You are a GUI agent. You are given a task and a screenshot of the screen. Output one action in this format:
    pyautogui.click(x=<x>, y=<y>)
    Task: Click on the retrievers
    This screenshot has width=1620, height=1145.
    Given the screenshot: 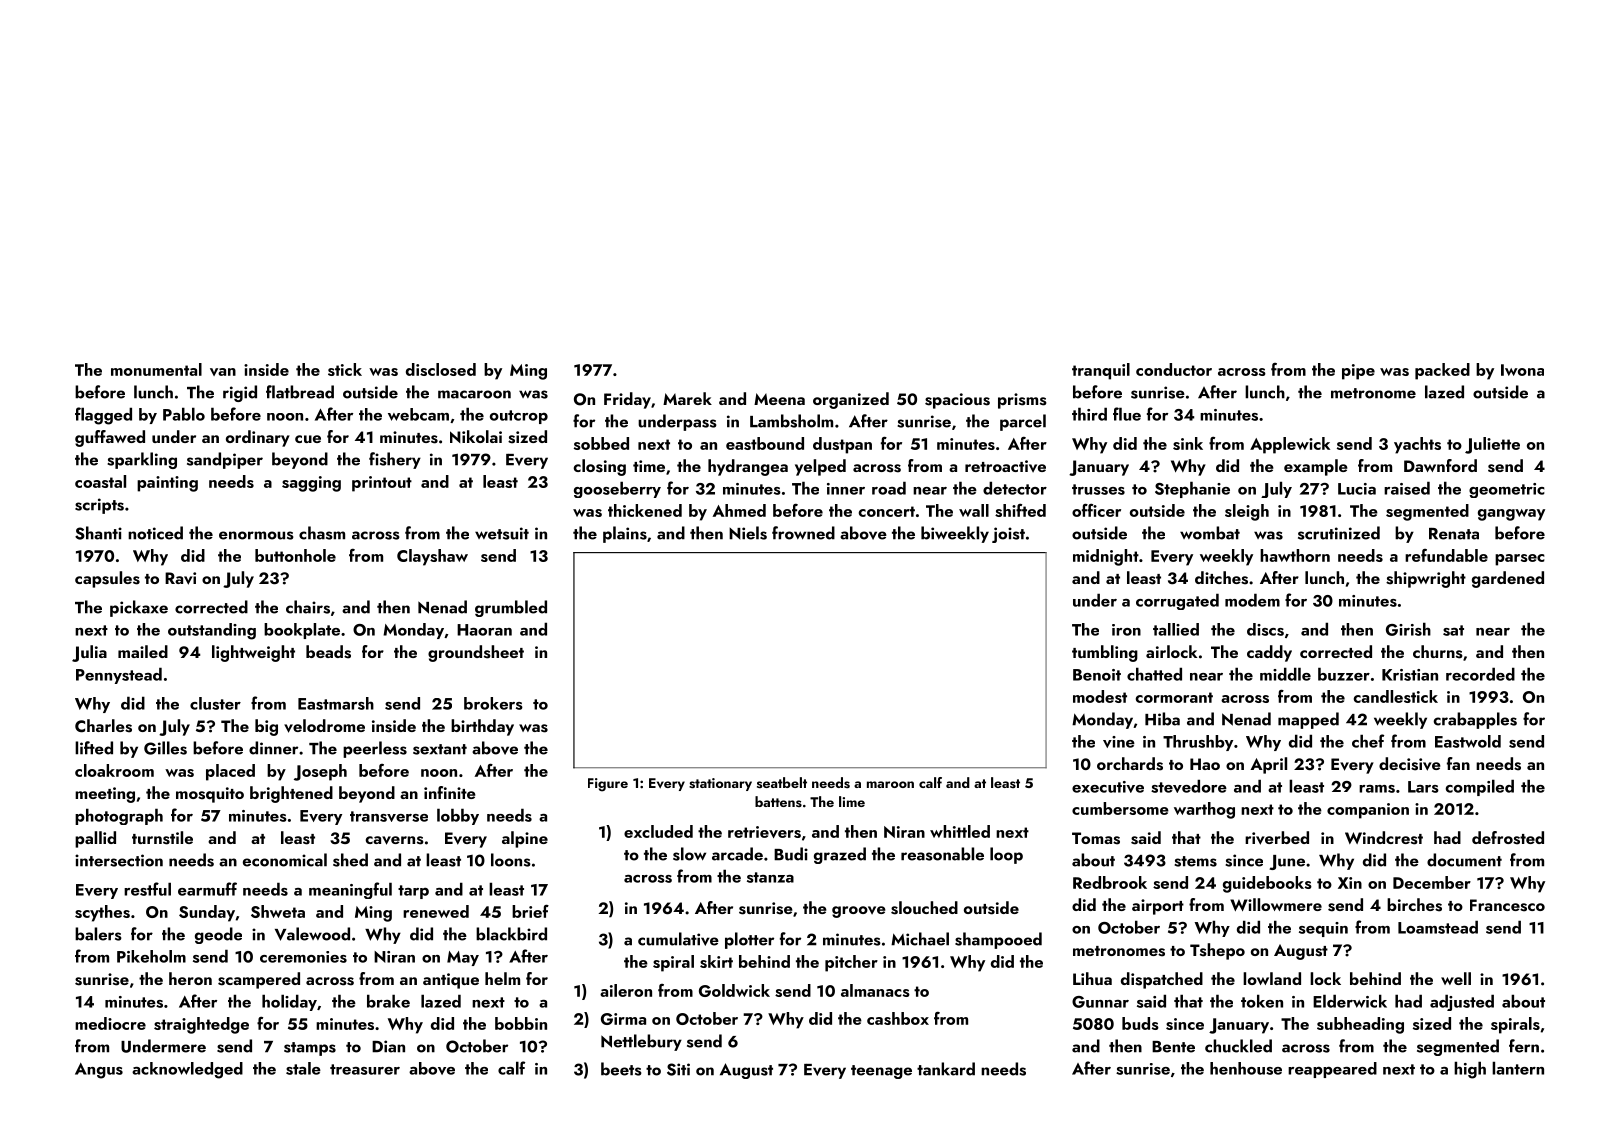 What is the action you would take?
    pyautogui.click(x=764, y=832)
